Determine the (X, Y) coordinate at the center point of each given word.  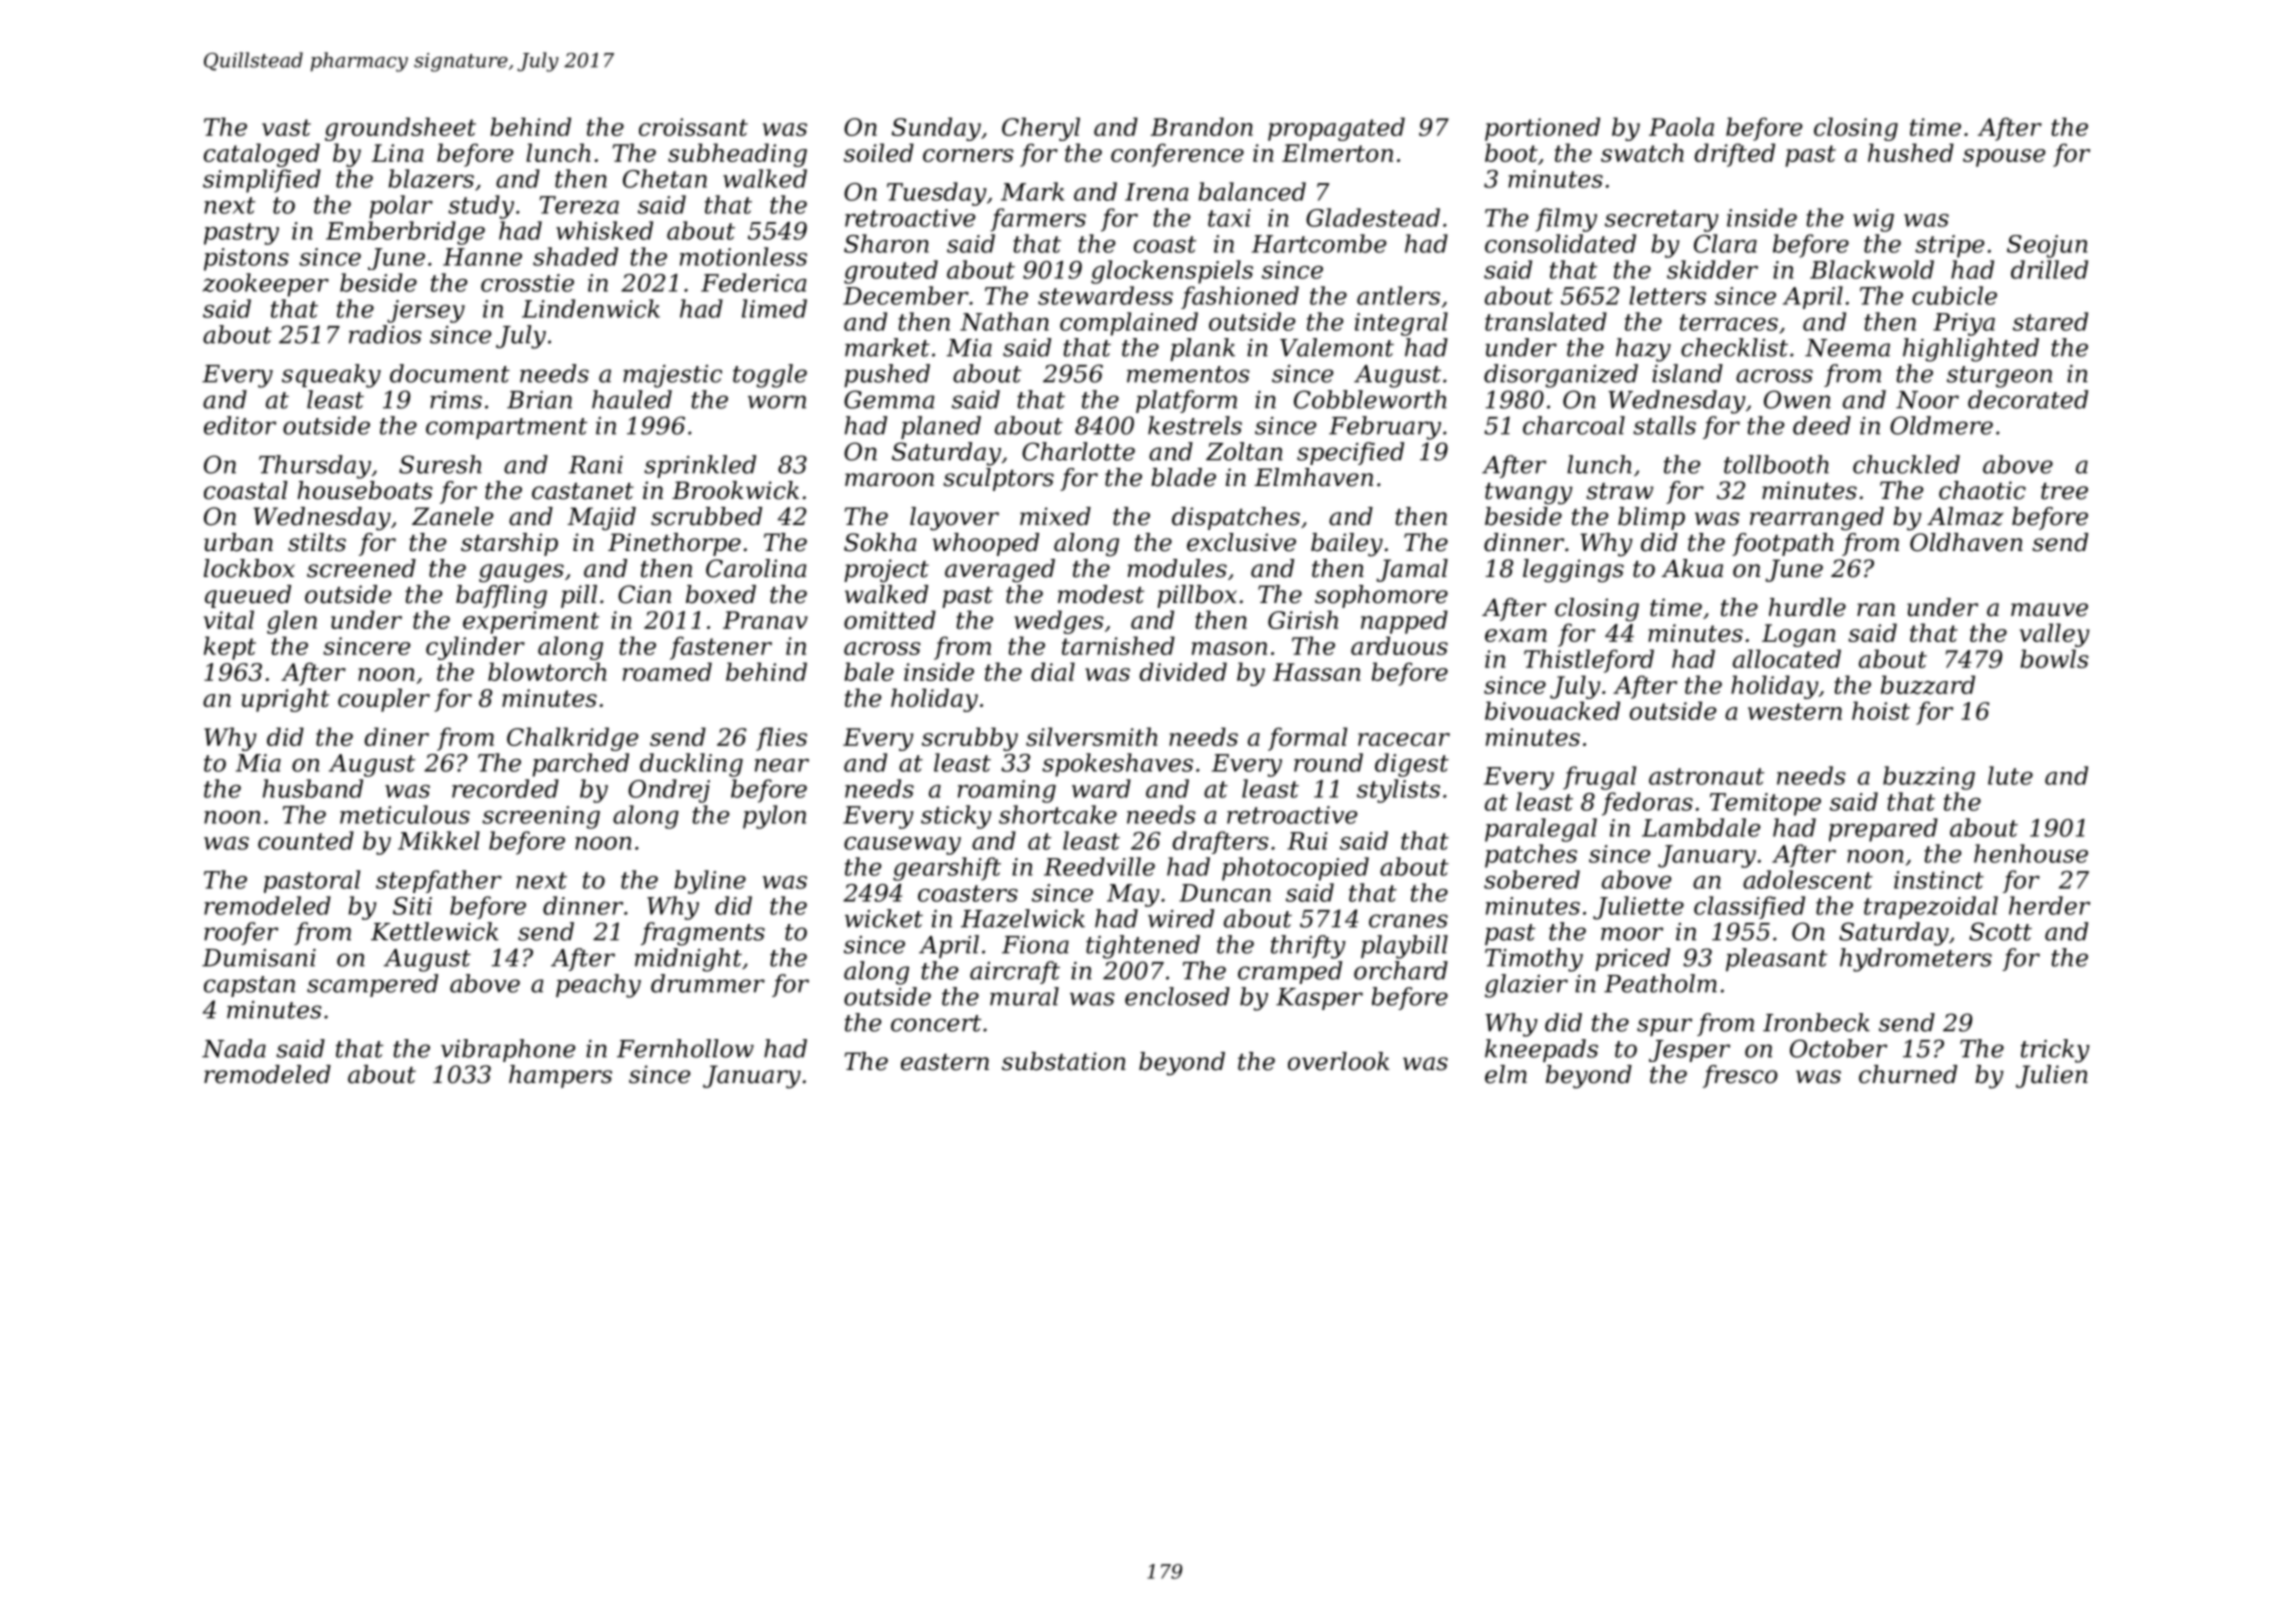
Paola (1681, 126)
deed (1822, 425)
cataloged (262, 155)
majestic (672, 376)
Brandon (1202, 126)
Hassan (1316, 672)
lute (2010, 775)
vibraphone (508, 1050)
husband (313, 788)
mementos (1188, 374)
